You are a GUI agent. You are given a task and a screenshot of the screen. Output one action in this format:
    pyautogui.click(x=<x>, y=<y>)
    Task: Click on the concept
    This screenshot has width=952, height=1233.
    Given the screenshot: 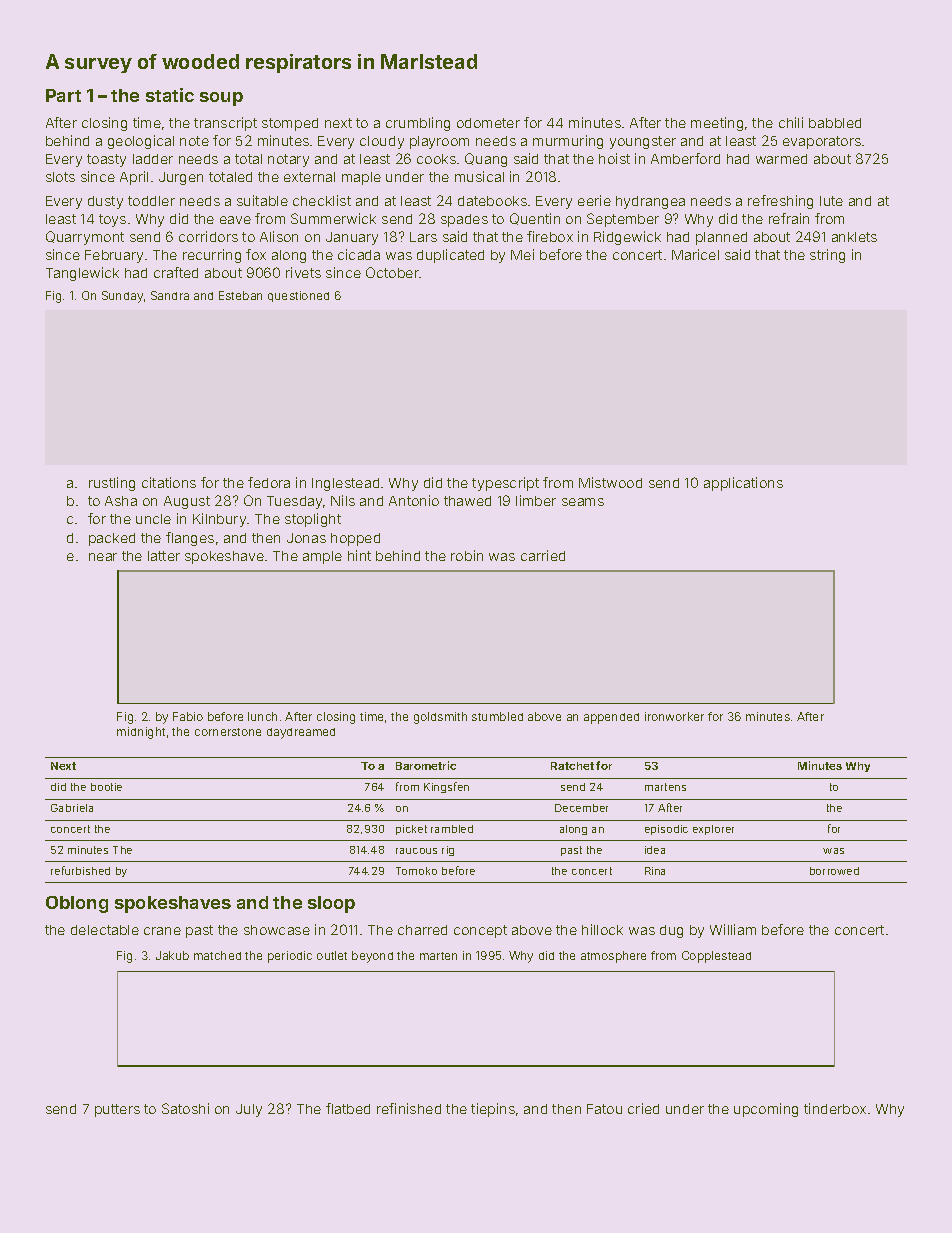 What is the action you would take?
    pyautogui.click(x=480, y=931)
